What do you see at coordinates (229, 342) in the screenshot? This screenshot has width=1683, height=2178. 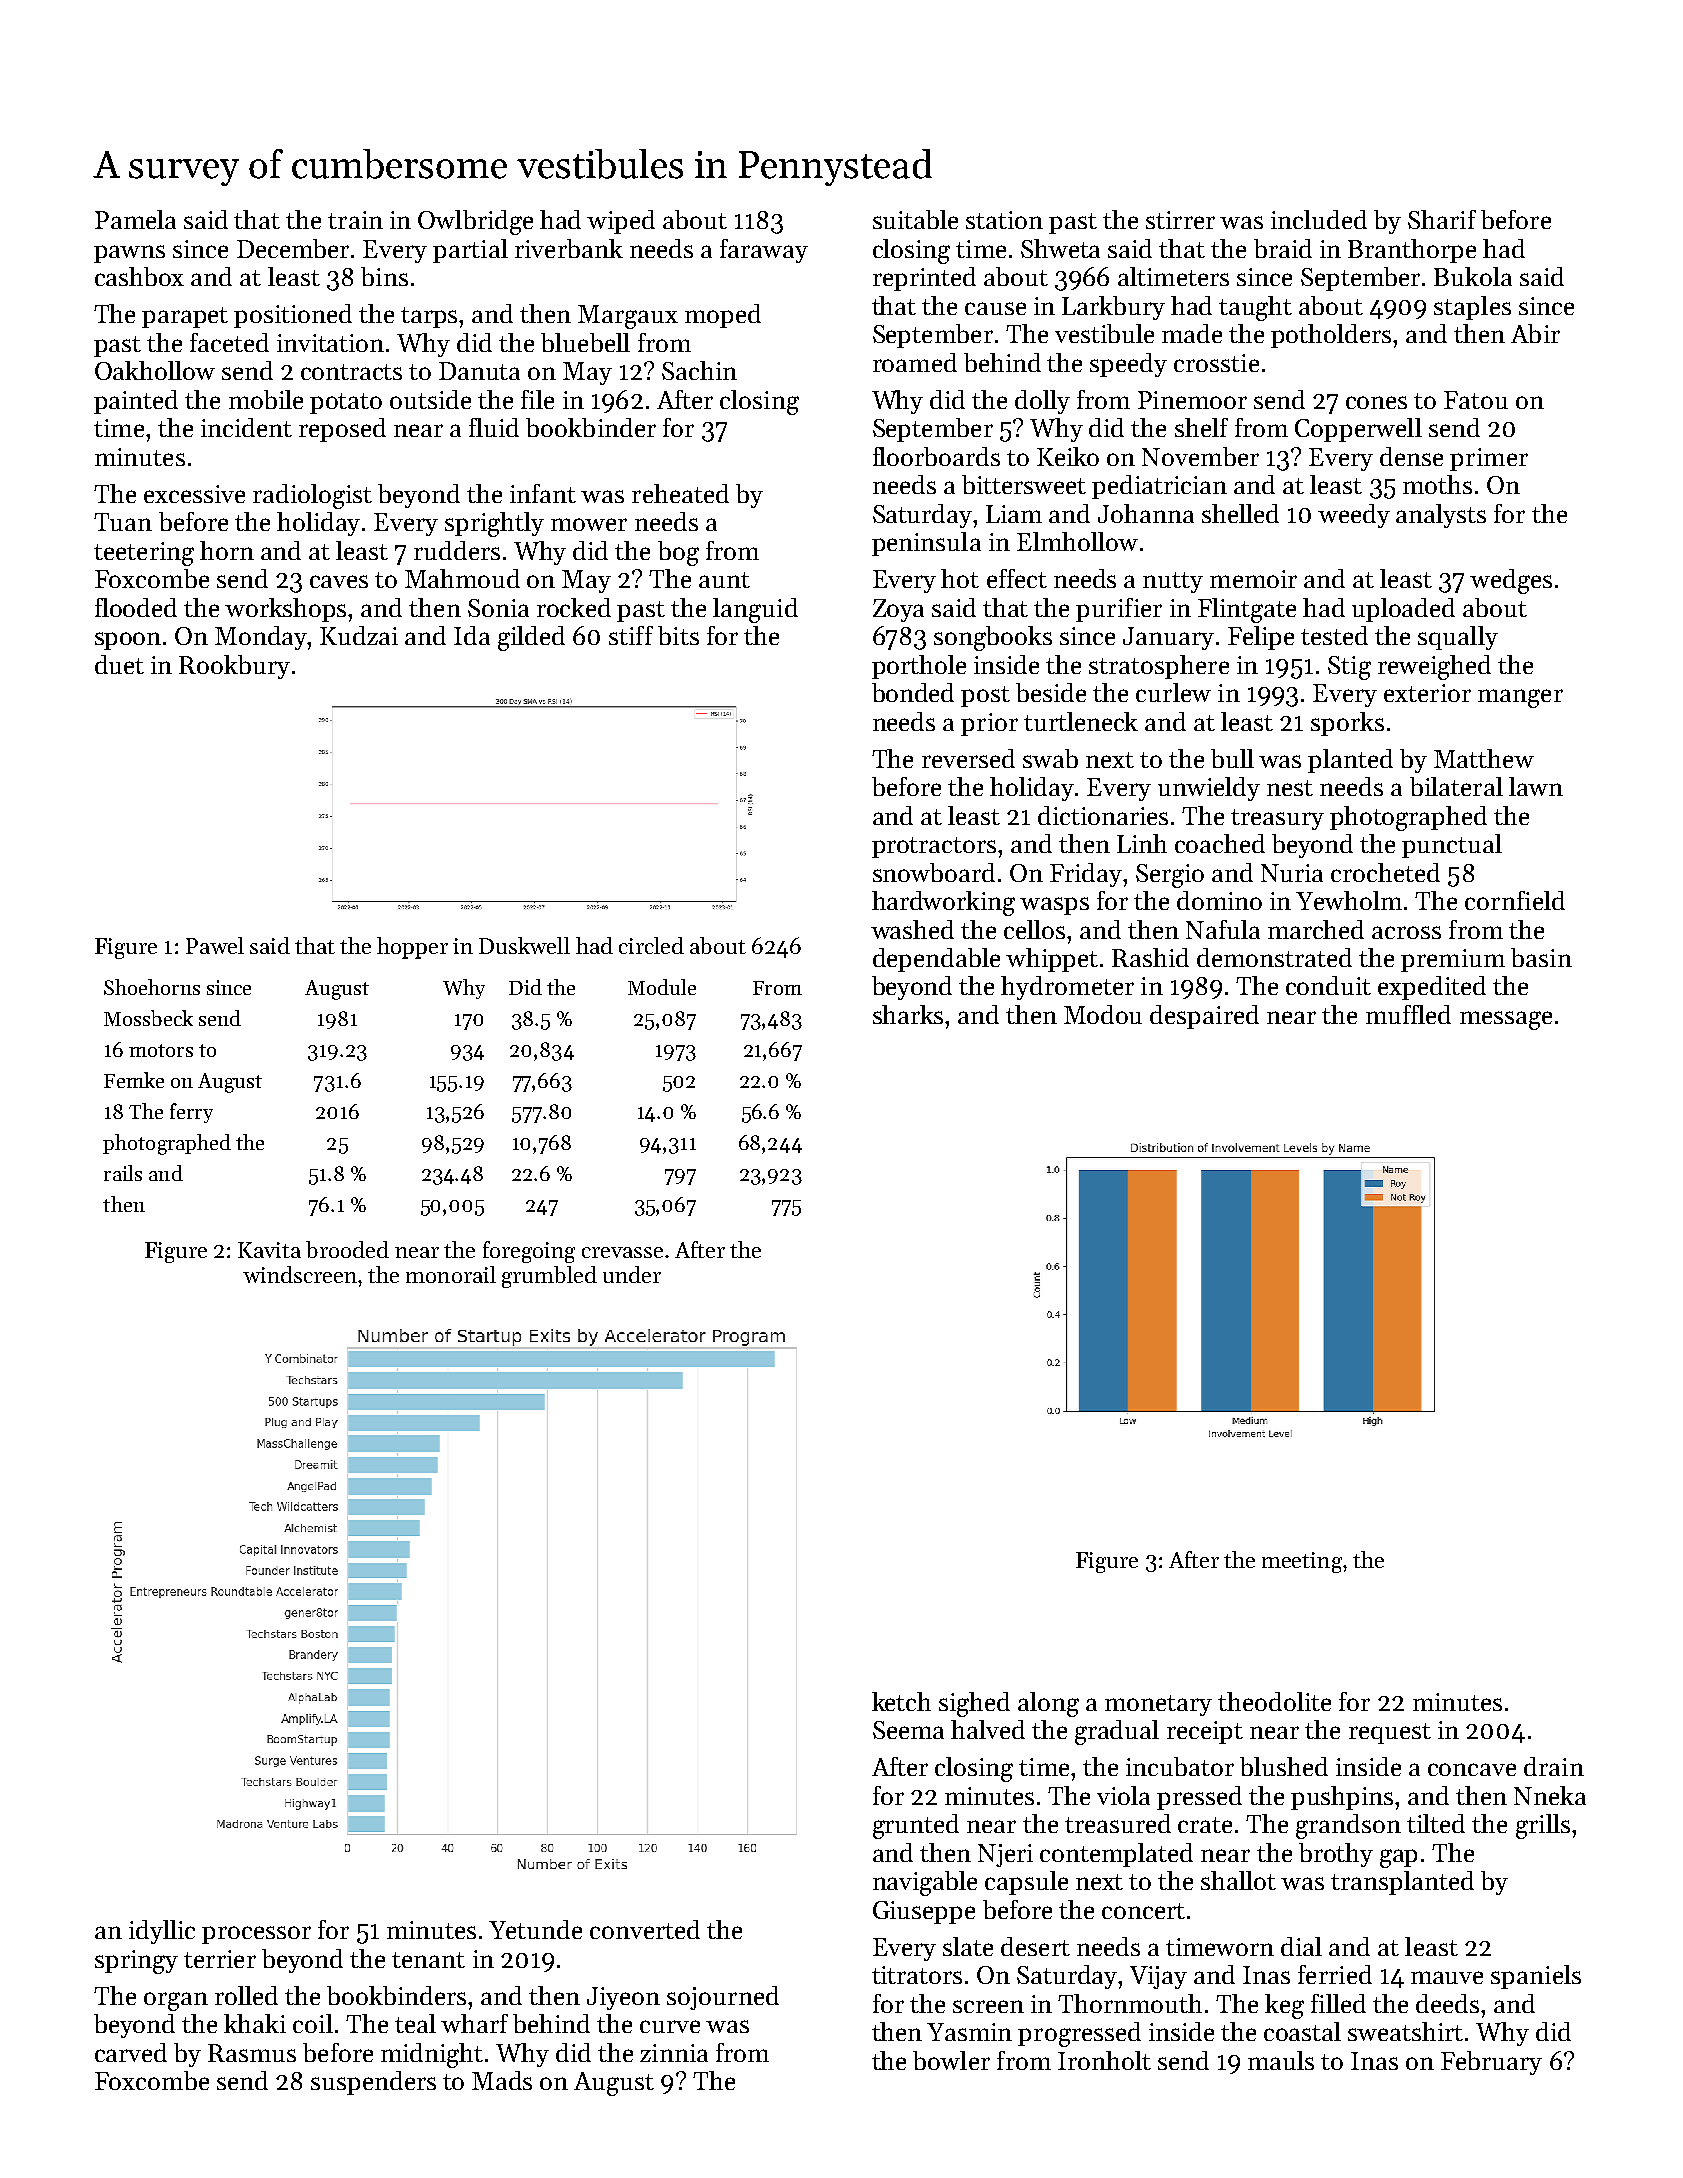 I see `faceted` at bounding box center [229, 342].
